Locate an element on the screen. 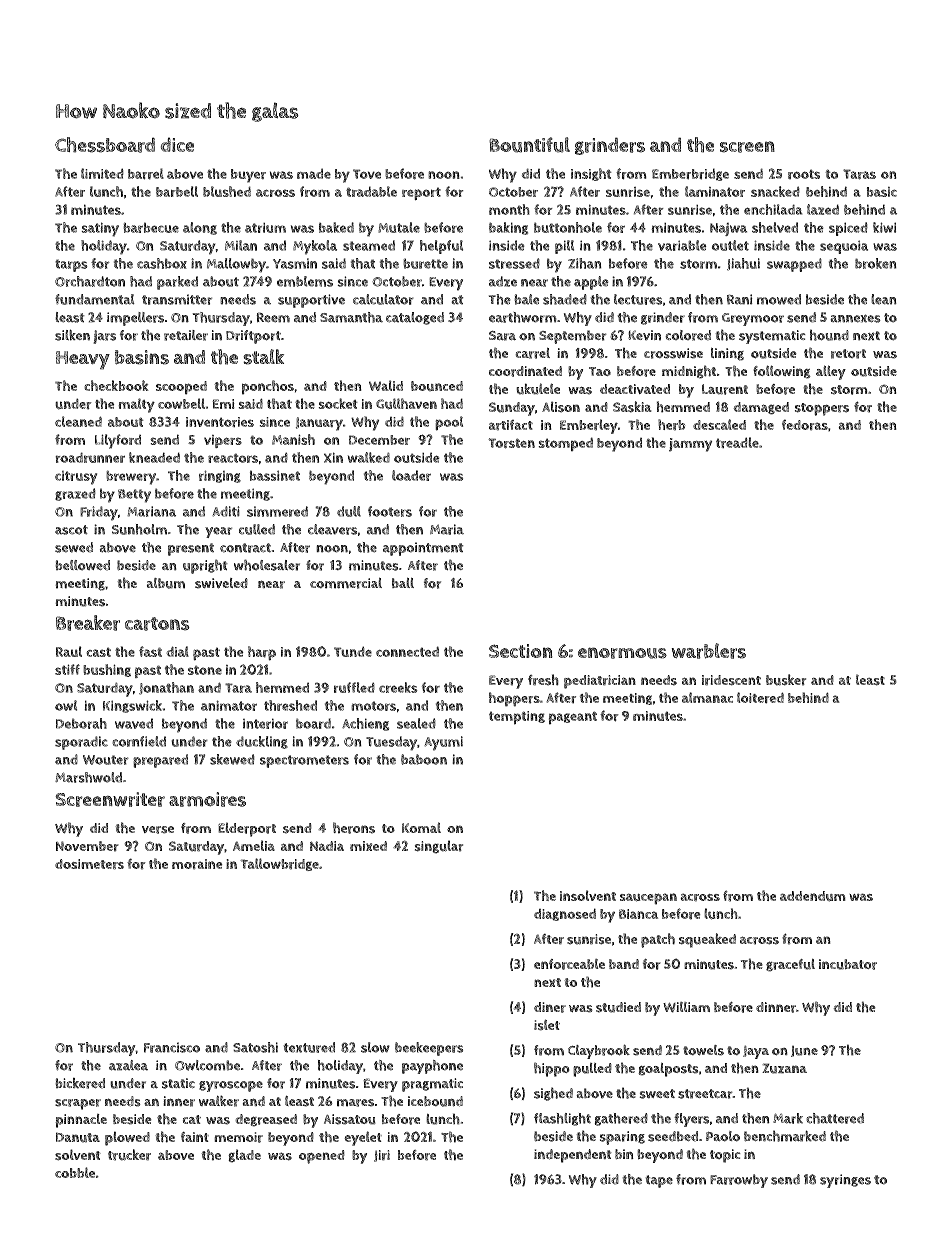  independent is located at coordinates (573, 1156).
